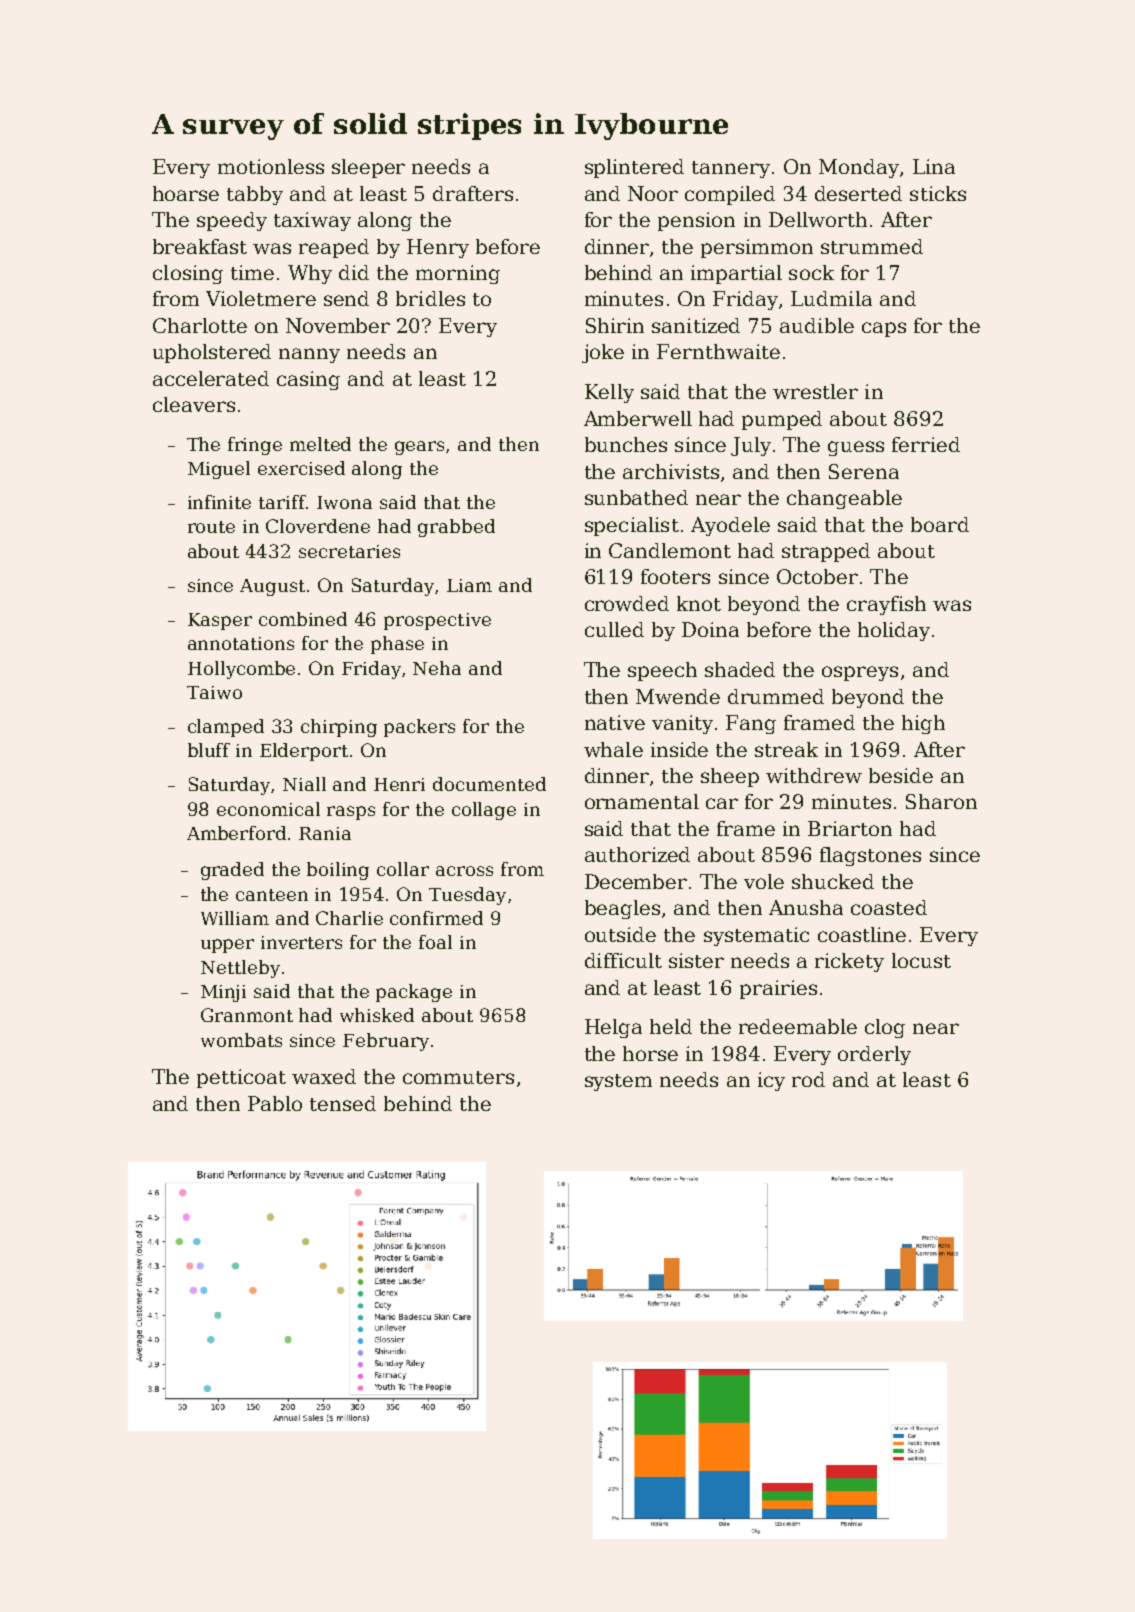  What do you see at coordinates (764, 881) in the page?
I see `vole` at bounding box center [764, 881].
